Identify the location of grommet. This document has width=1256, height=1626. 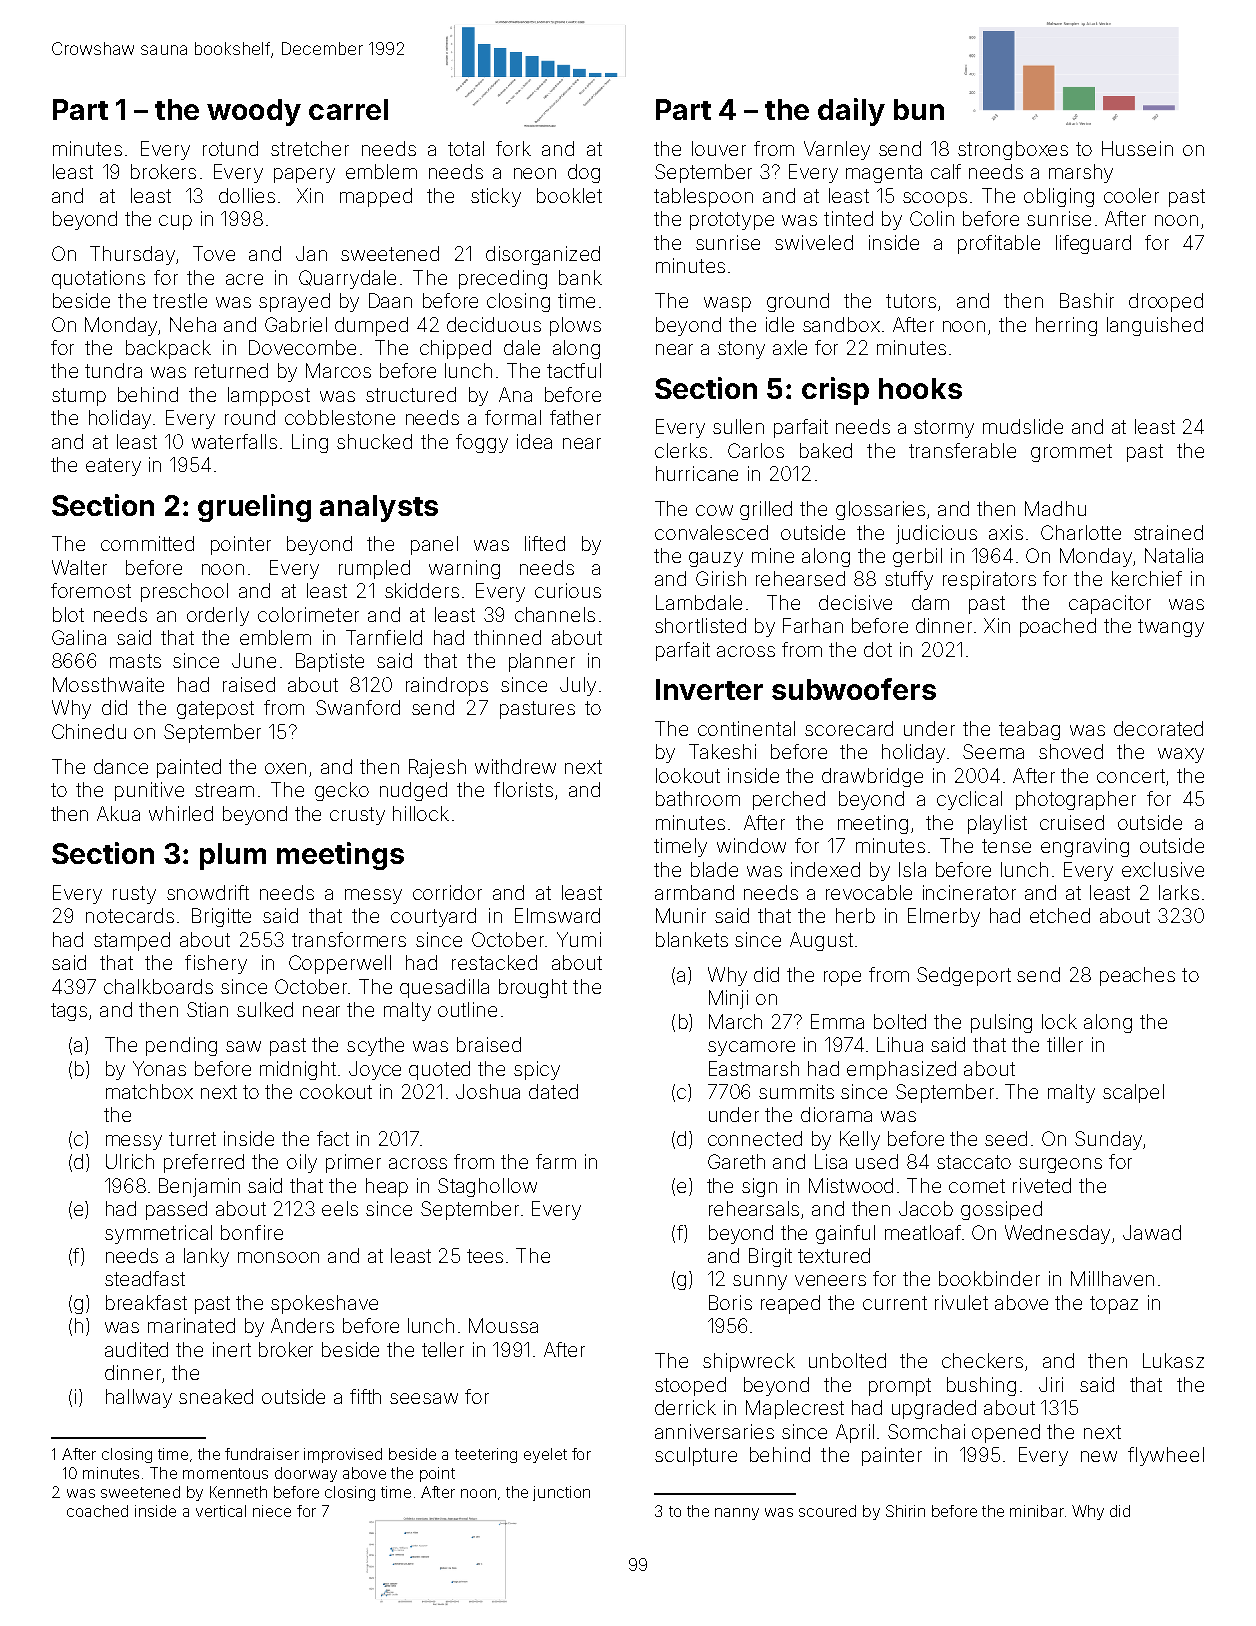
(1071, 453).
